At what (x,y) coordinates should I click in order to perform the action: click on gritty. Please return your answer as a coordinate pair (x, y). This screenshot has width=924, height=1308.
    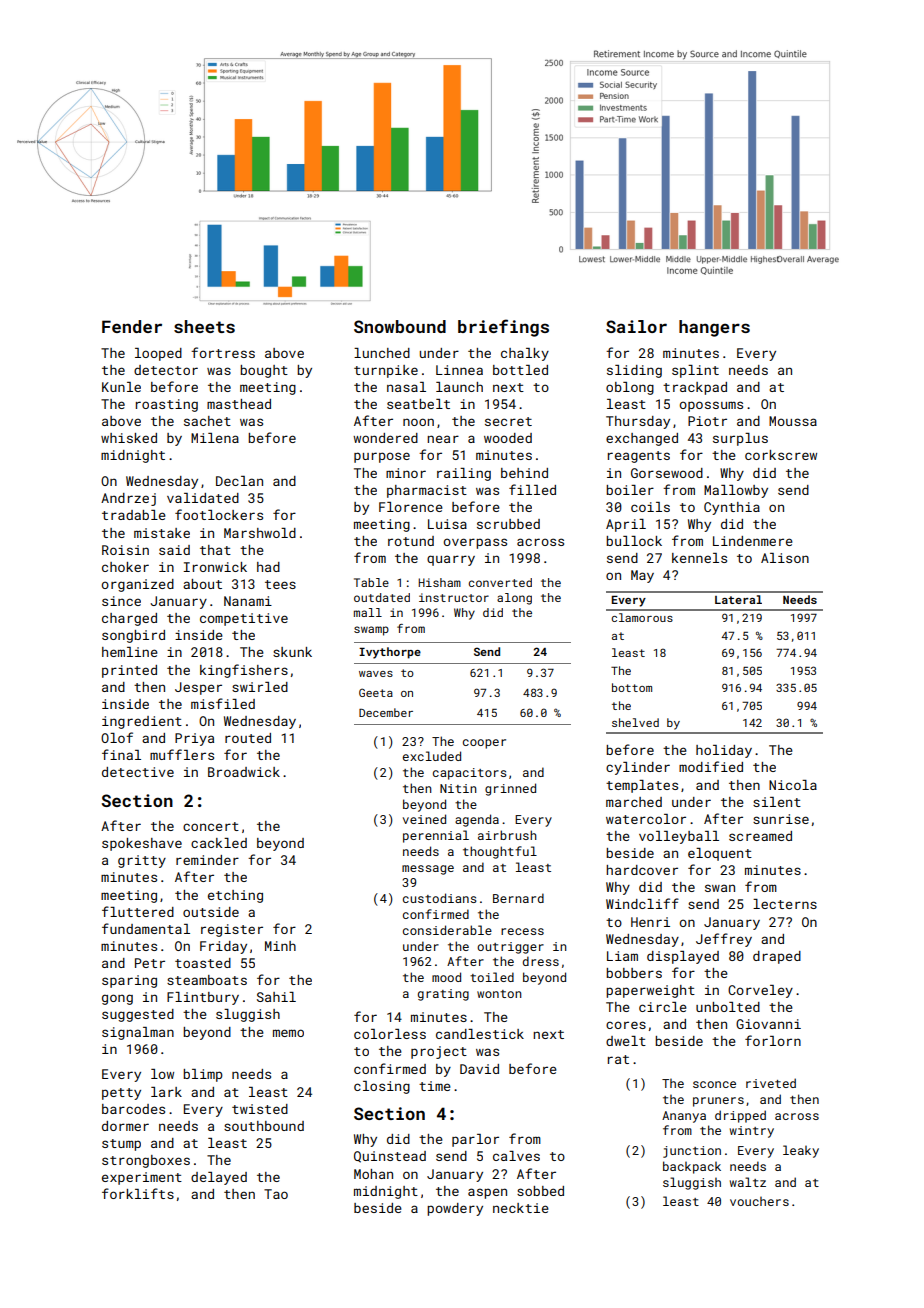
    Looking at the image, I should click on (142, 861).
